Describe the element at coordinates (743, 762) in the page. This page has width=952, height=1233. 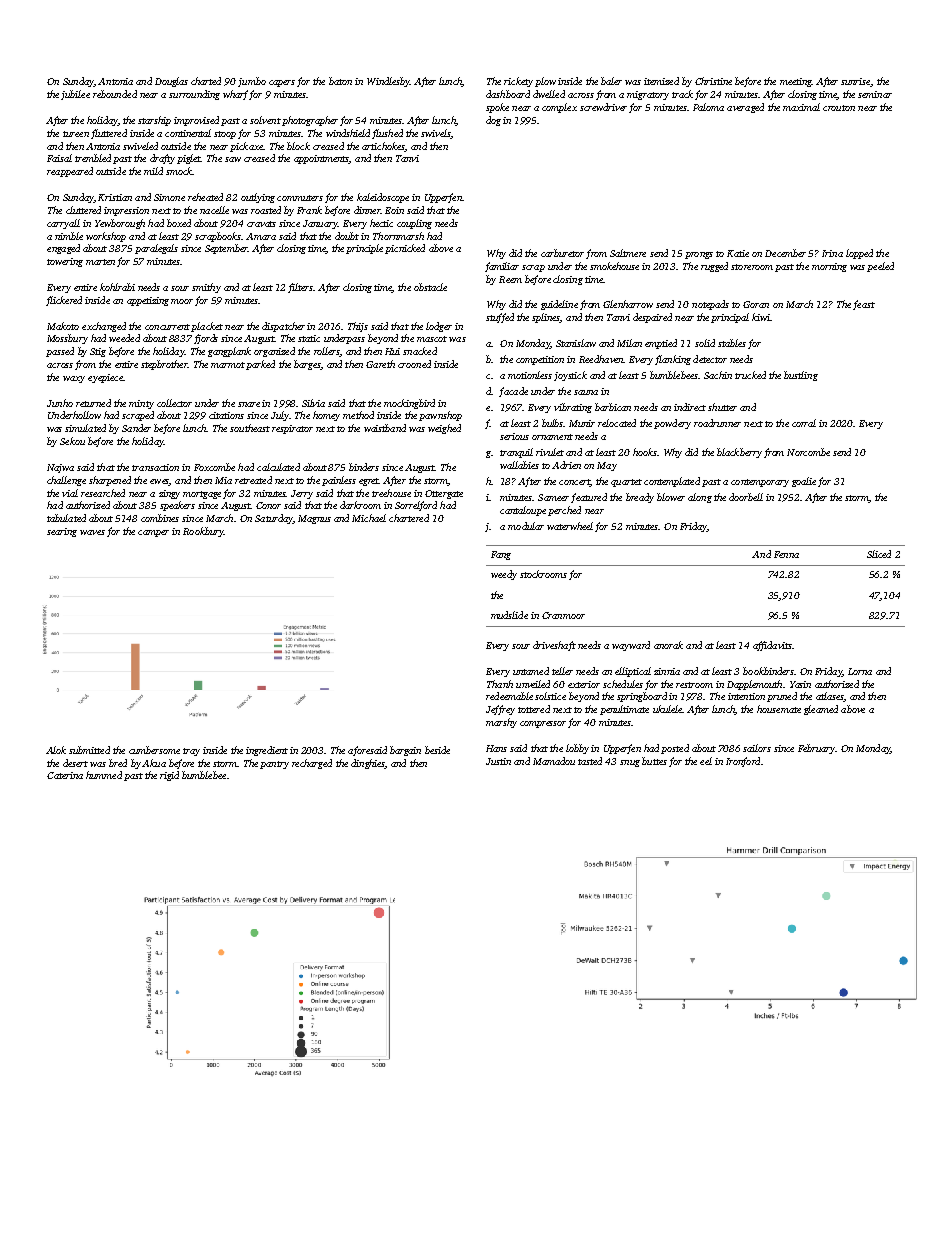
I see `Ironford` at that location.
